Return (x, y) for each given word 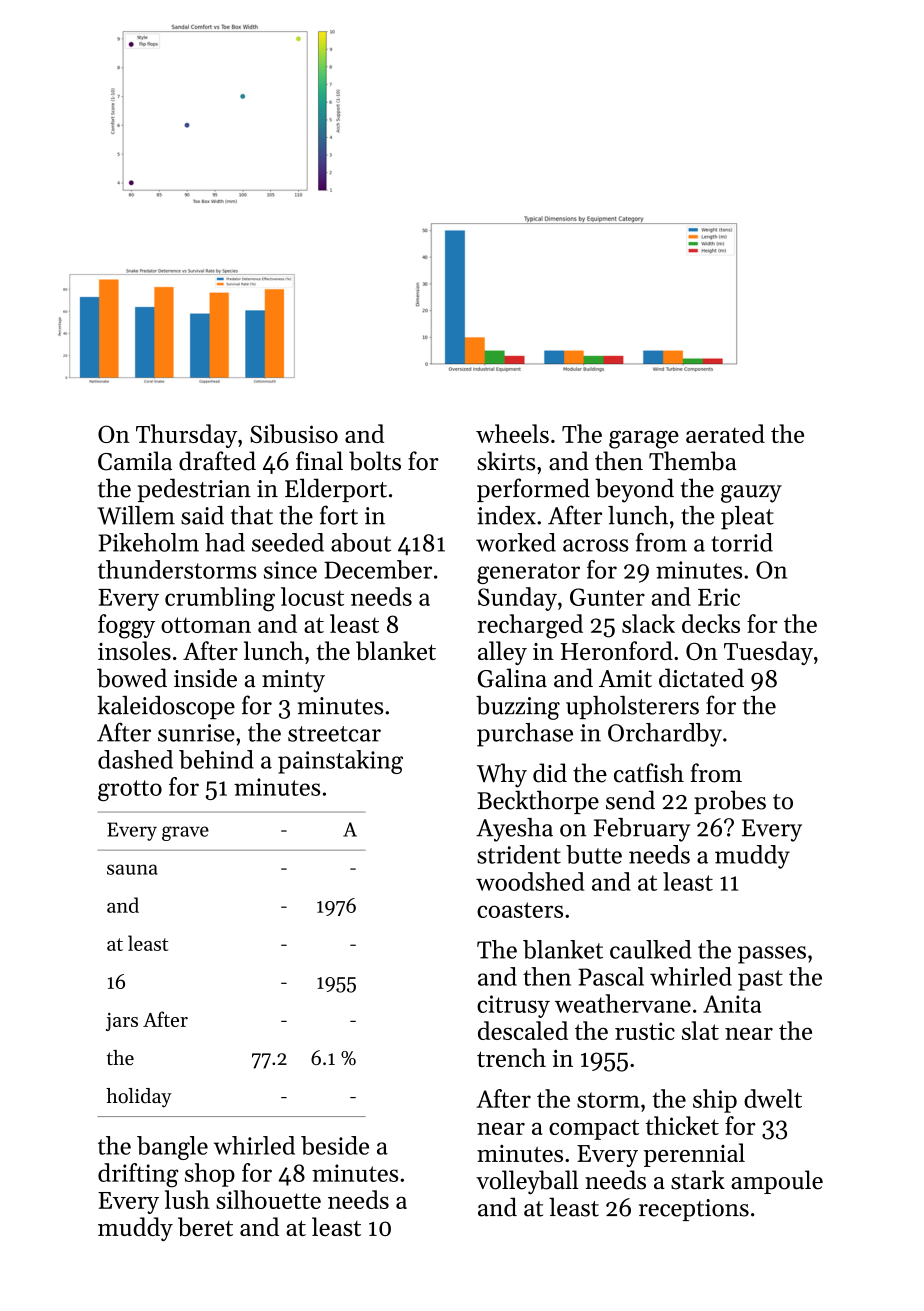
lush (187, 1199)
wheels (512, 433)
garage (644, 440)
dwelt (773, 1098)
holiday (139, 1098)
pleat (747, 518)
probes (730, 802)
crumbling (220, 599)
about (361, 542)
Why (502, 775)
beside (335, 1145)
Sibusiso (294, 433)
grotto (130, 790)
